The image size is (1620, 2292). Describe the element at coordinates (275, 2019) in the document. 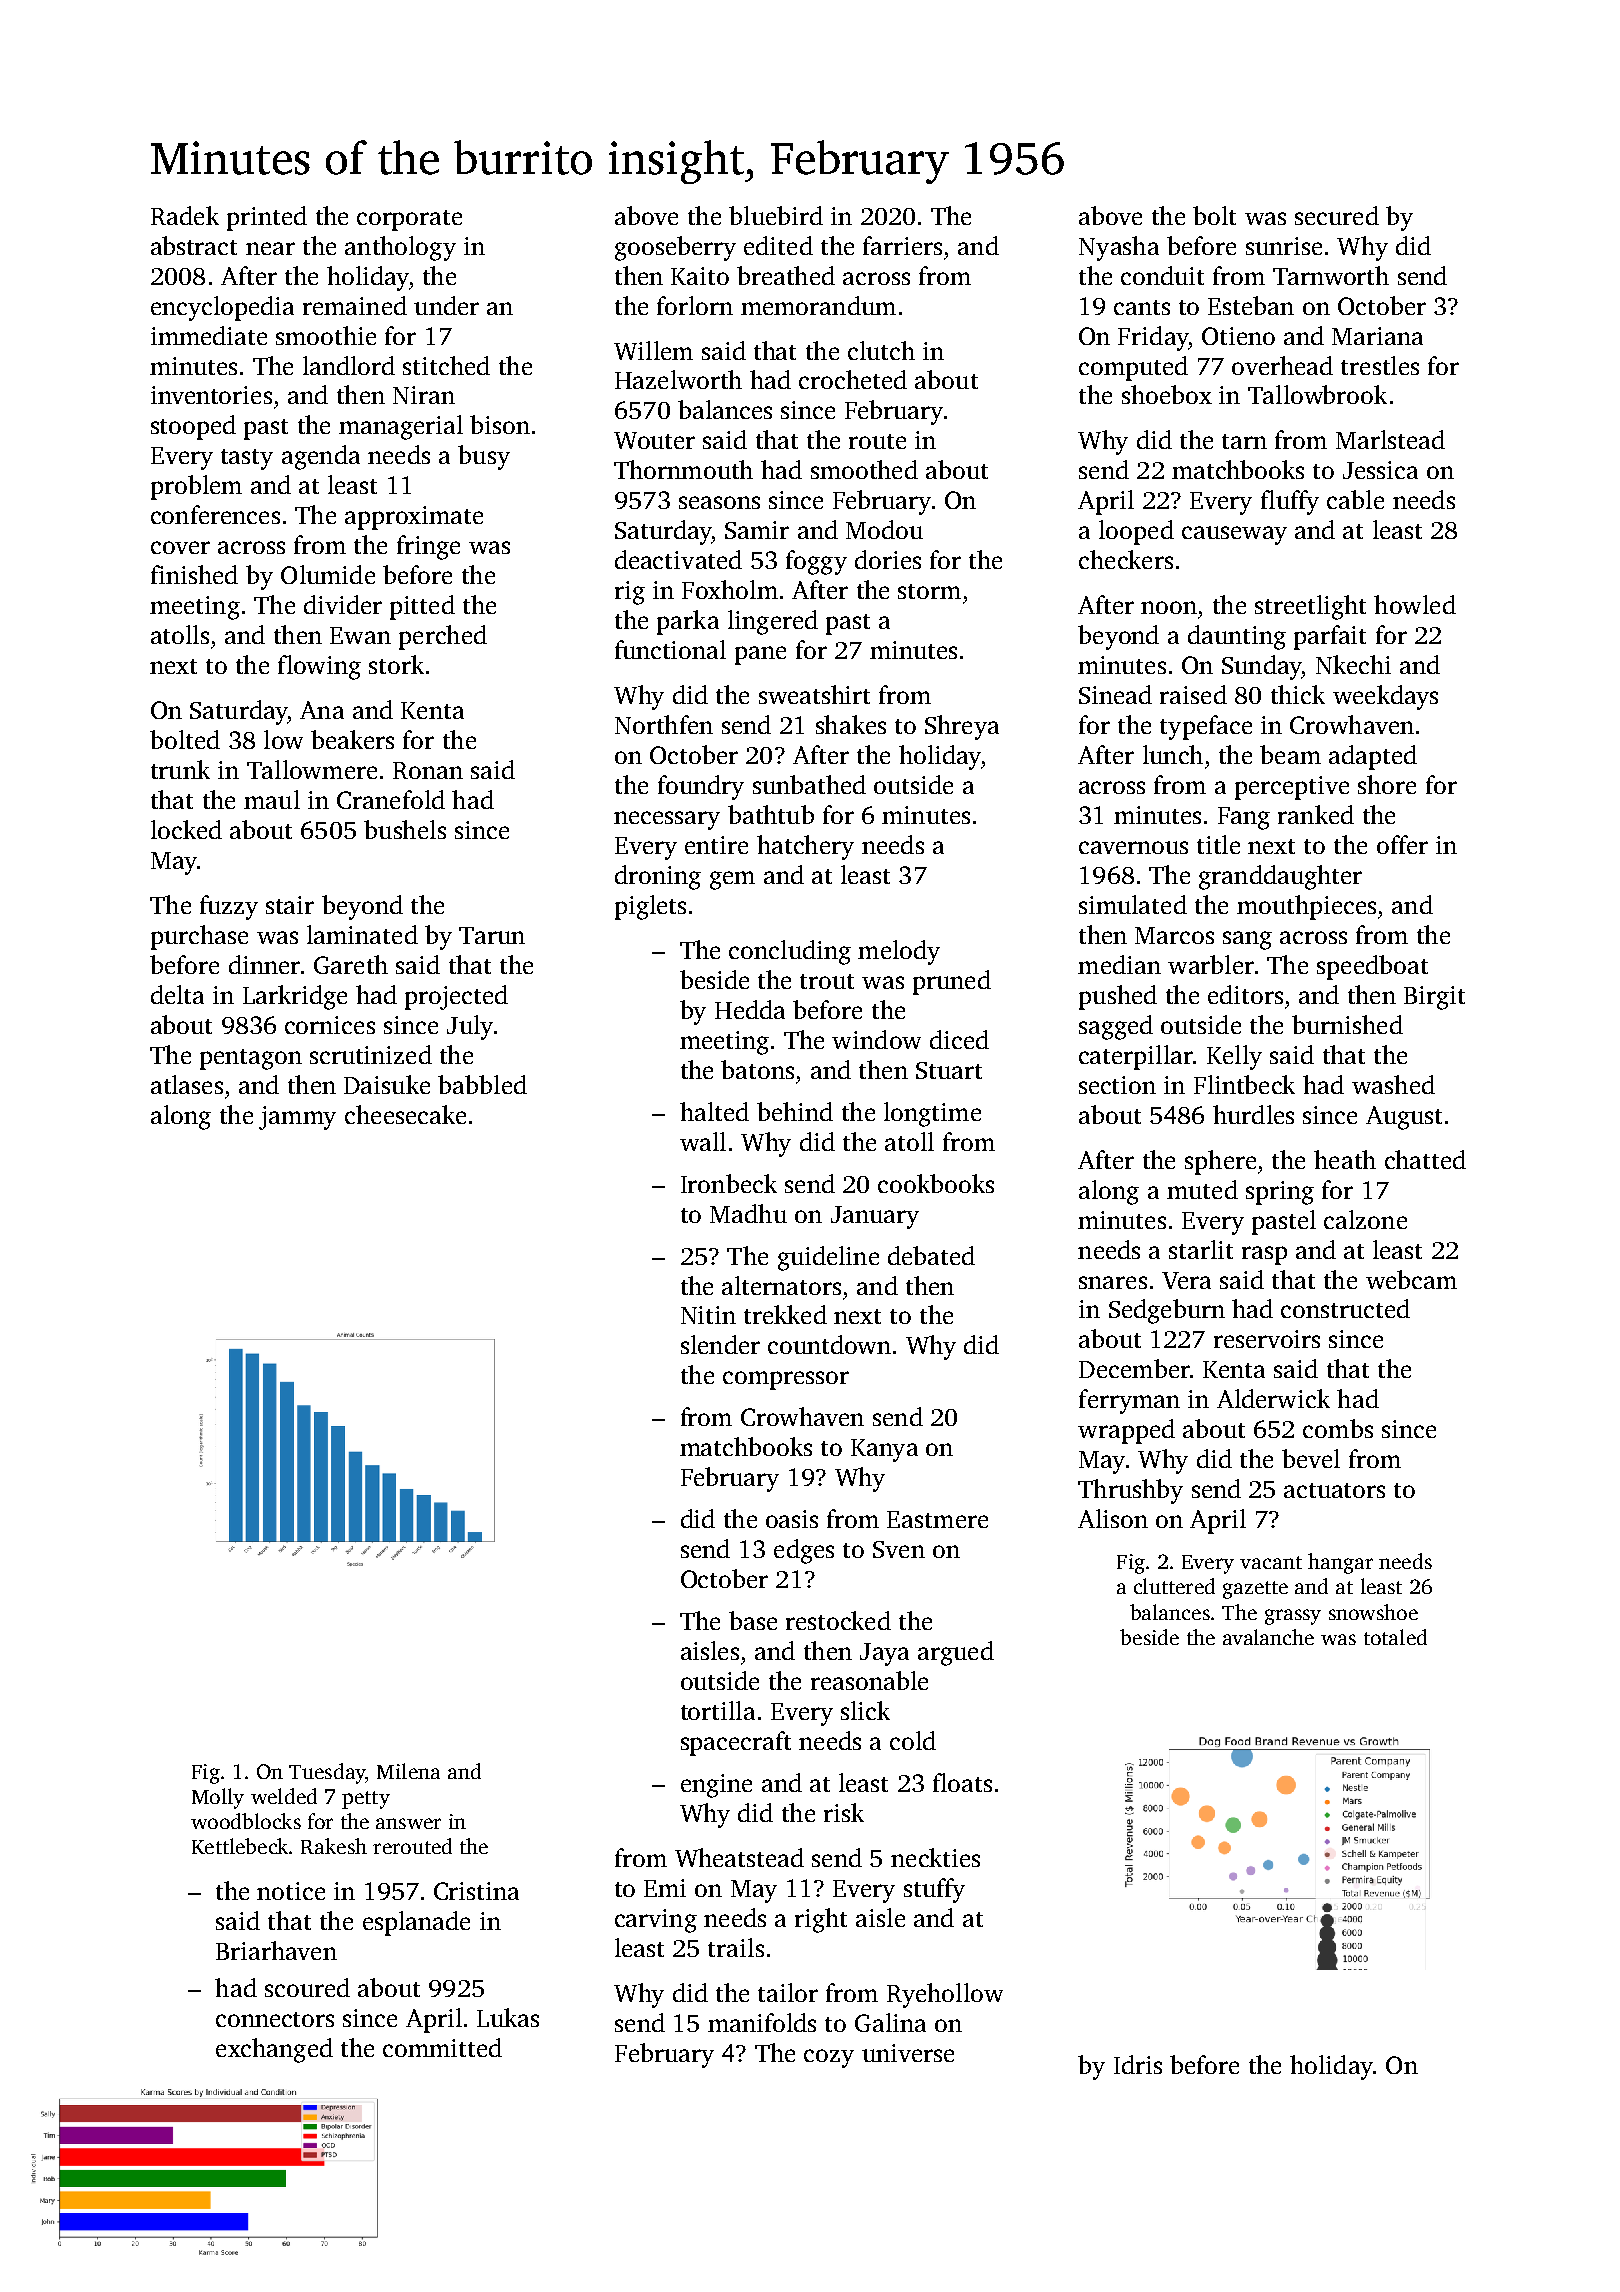

I see `connectors` at that location.
